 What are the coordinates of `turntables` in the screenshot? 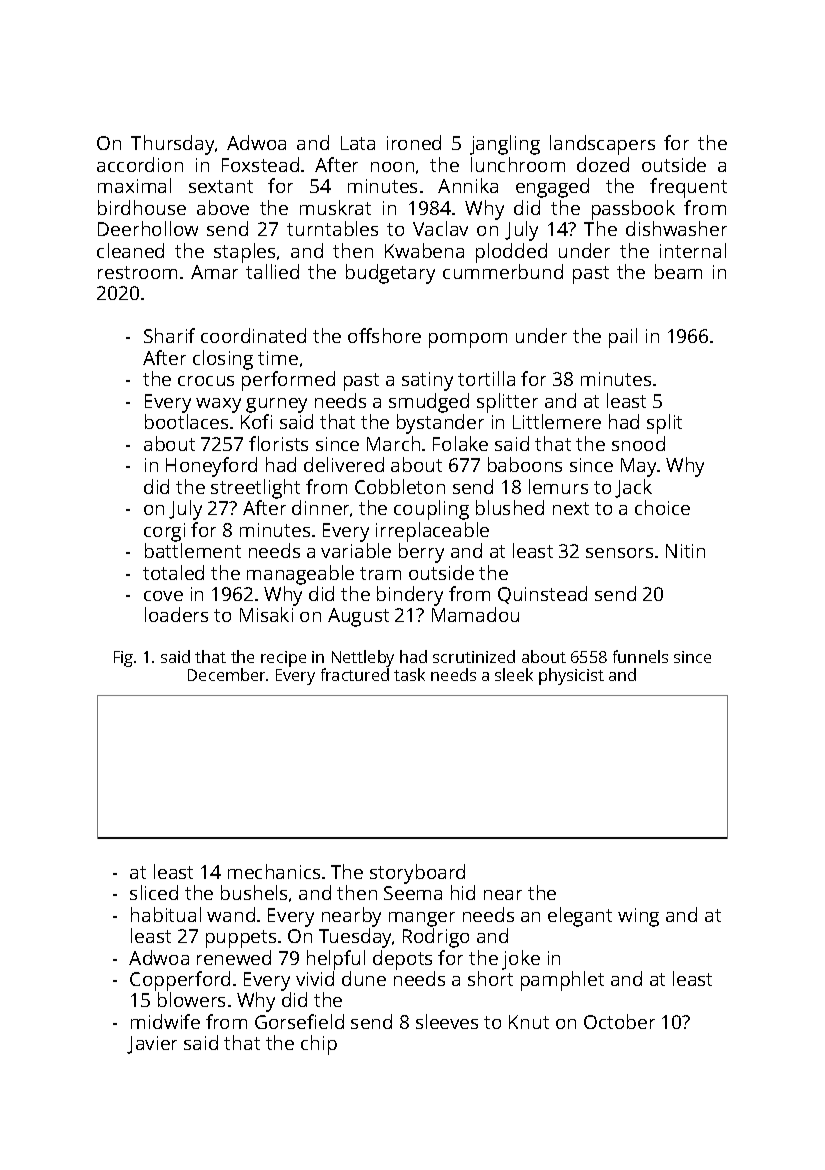 It's located at (332, 228).
